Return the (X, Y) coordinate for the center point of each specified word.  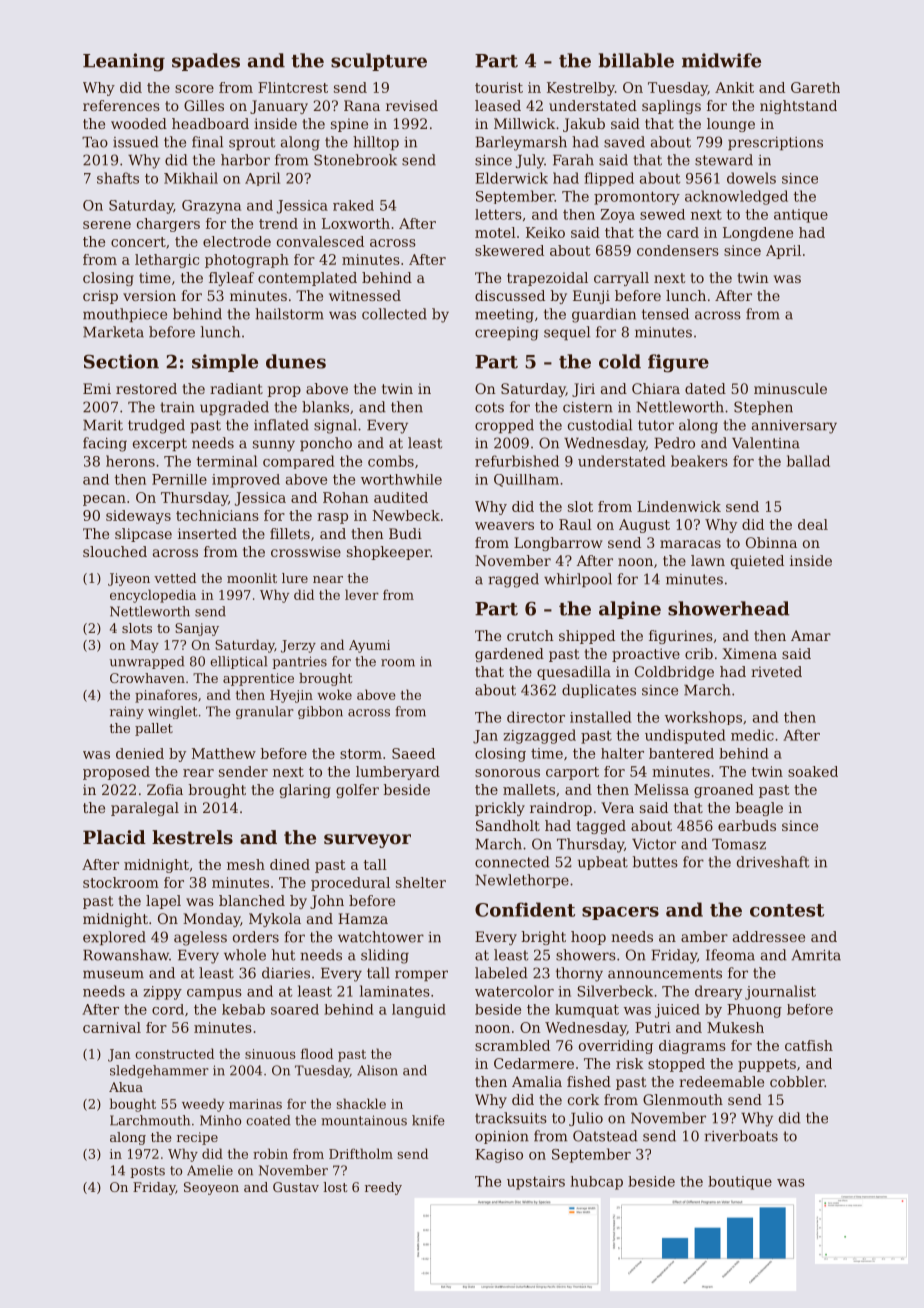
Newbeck (406, 515)
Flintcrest (293, 87)
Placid (114, 837)
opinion (502, 1137)
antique (801, 216)
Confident (525, 909)
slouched (115, 551)
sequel (567, 333)
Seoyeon (211, 1188)
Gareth (815, 87)
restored (146, 388)
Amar (811, 635)
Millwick (524, 123)
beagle (759, 809)
